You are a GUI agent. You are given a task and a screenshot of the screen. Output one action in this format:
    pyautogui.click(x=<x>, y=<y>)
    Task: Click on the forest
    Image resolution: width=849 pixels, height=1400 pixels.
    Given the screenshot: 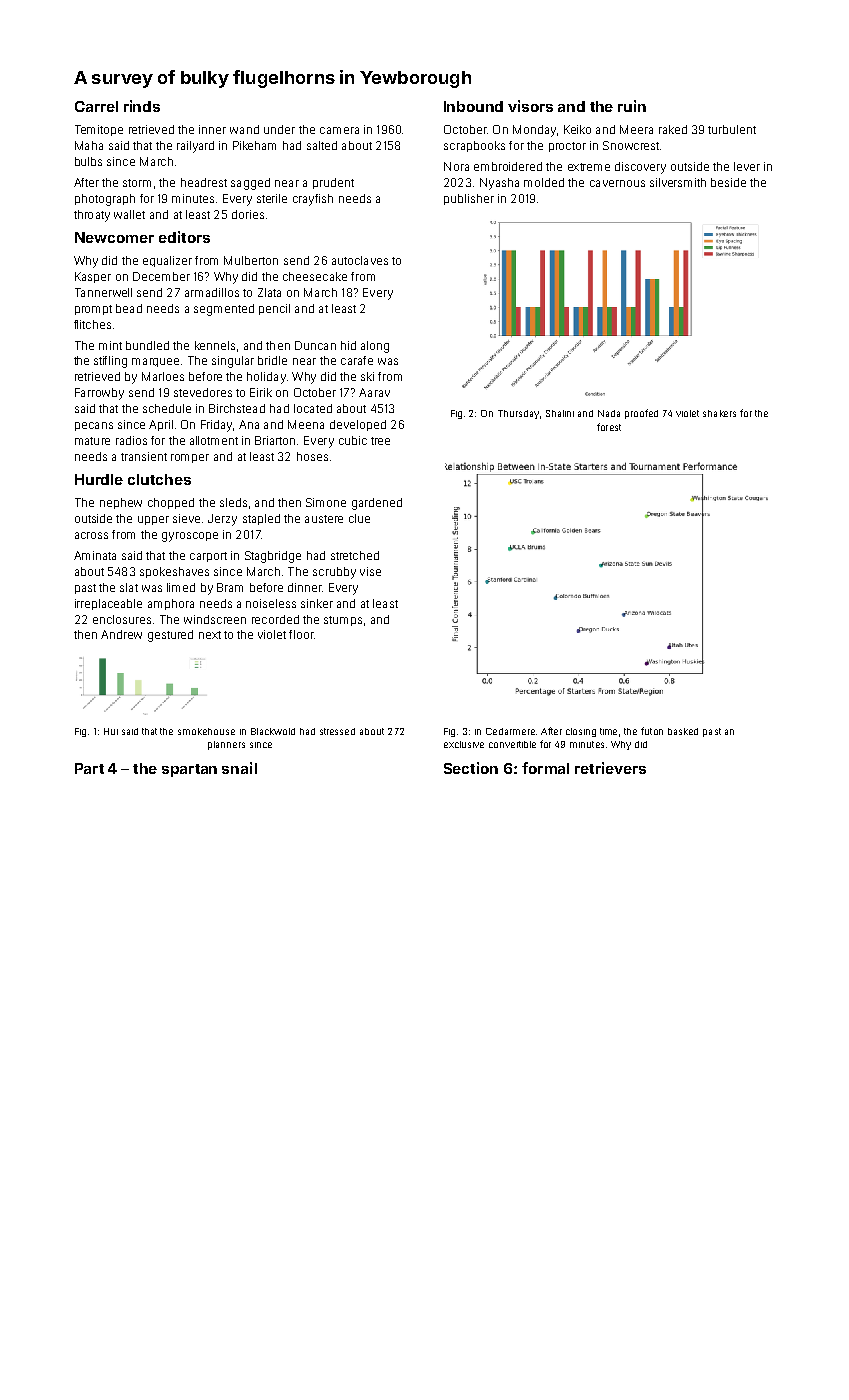 What is the action you would take?
    pyautogui.click(x=609, y=427)
